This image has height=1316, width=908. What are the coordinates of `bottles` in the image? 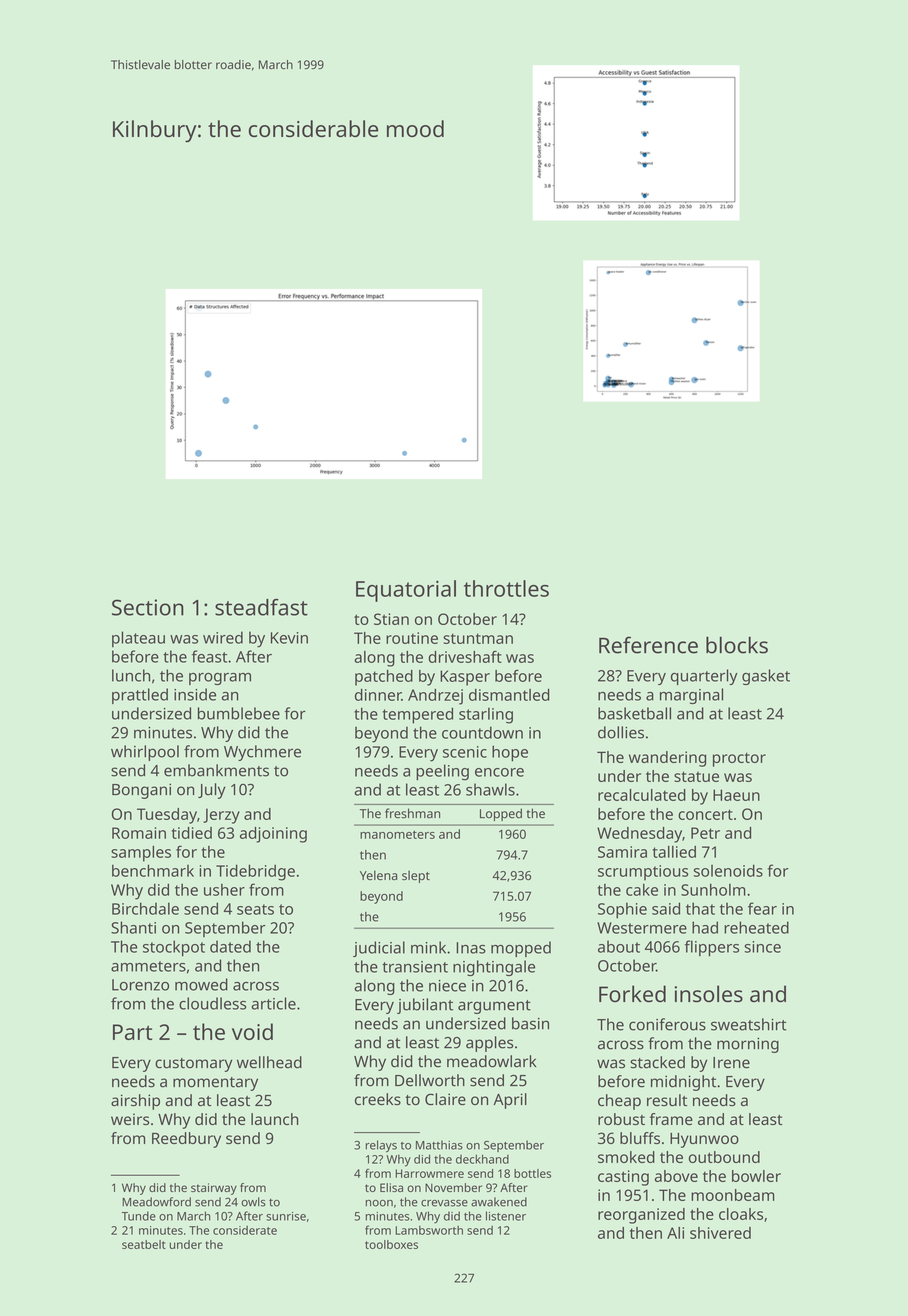 It's located at (532, 1173).
